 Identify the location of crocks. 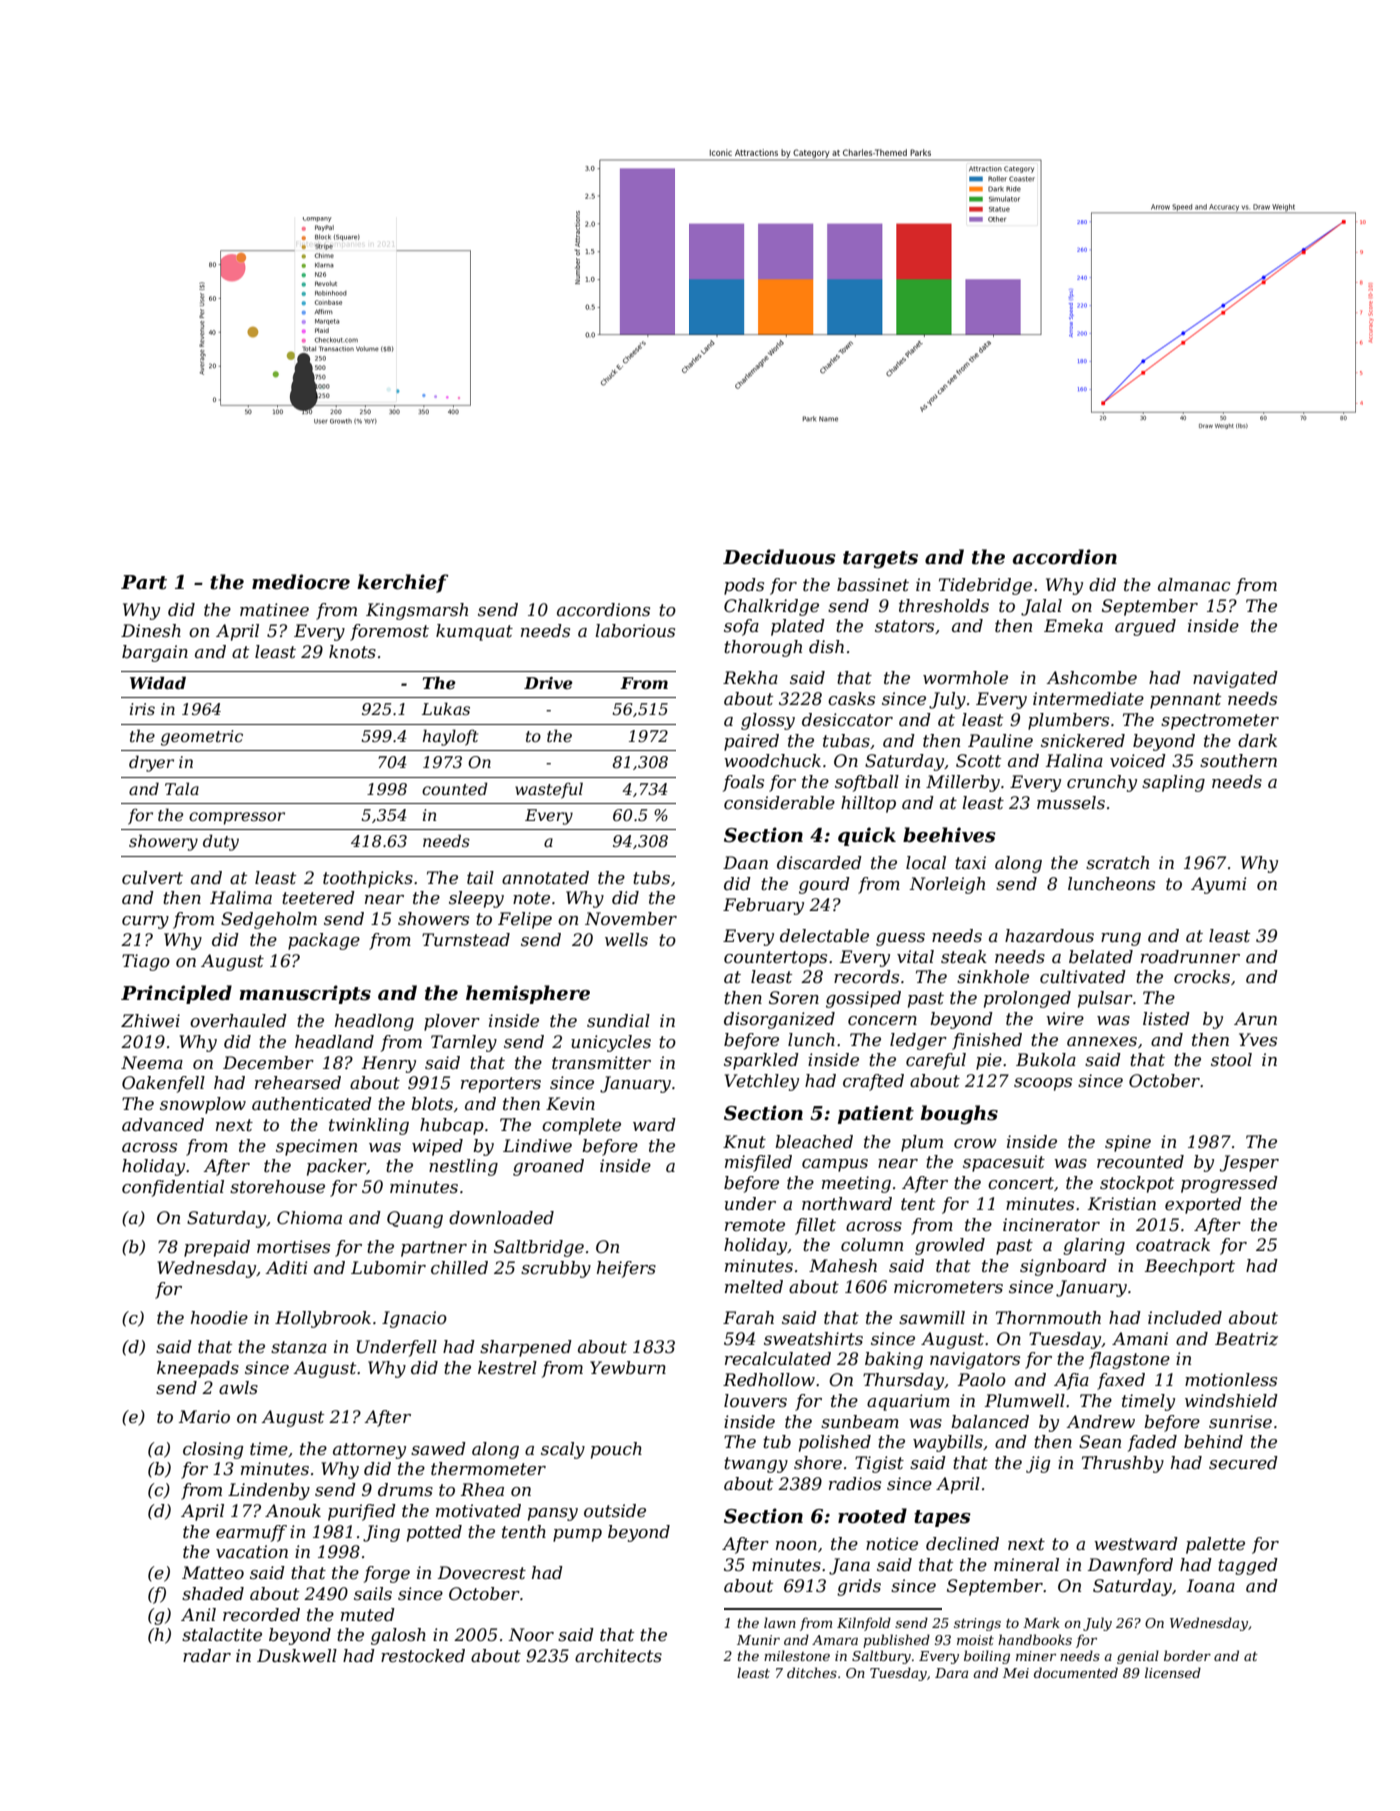
(1202, 977).
